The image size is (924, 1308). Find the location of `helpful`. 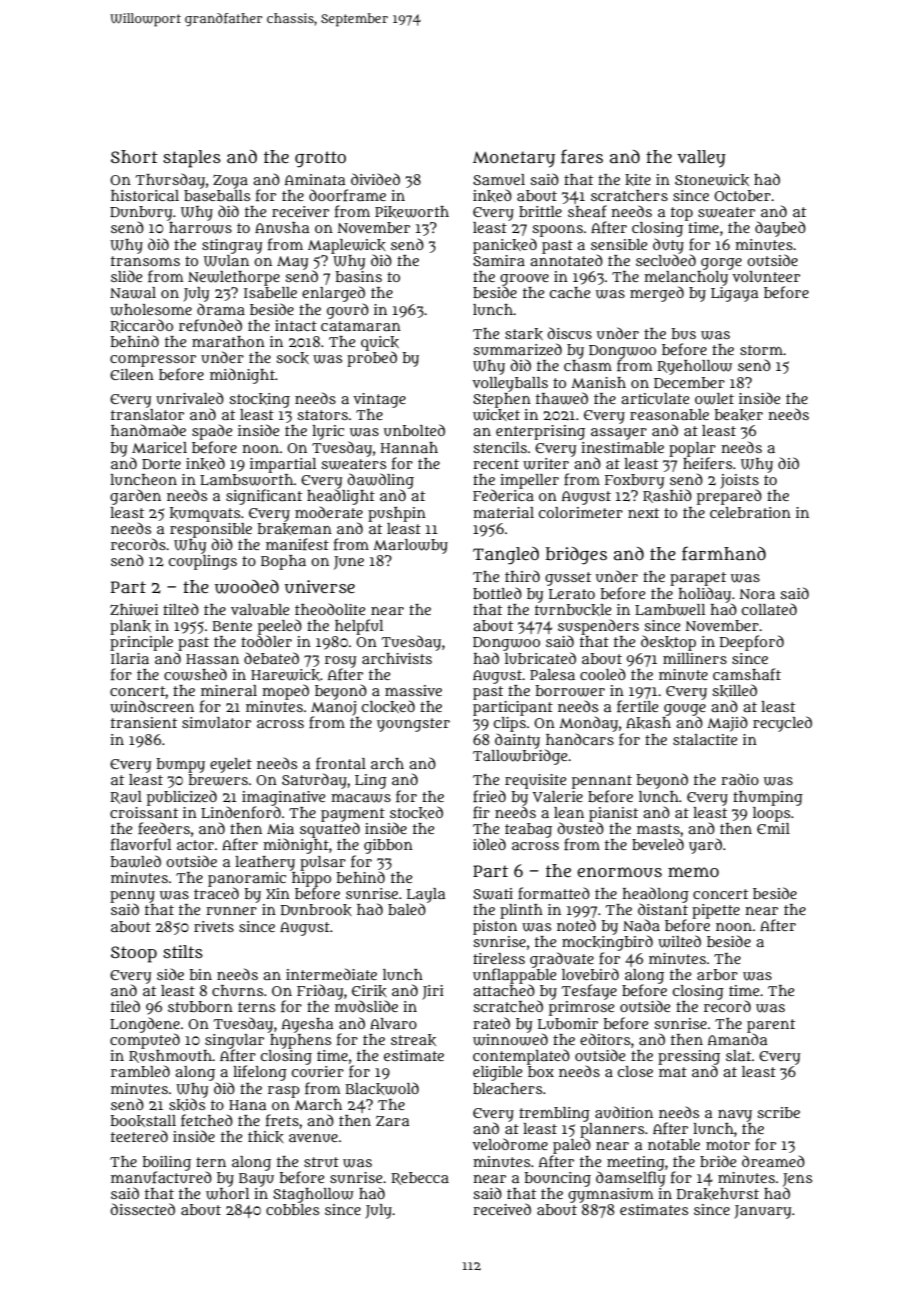

helpful is located at coordinates (359, 627).
